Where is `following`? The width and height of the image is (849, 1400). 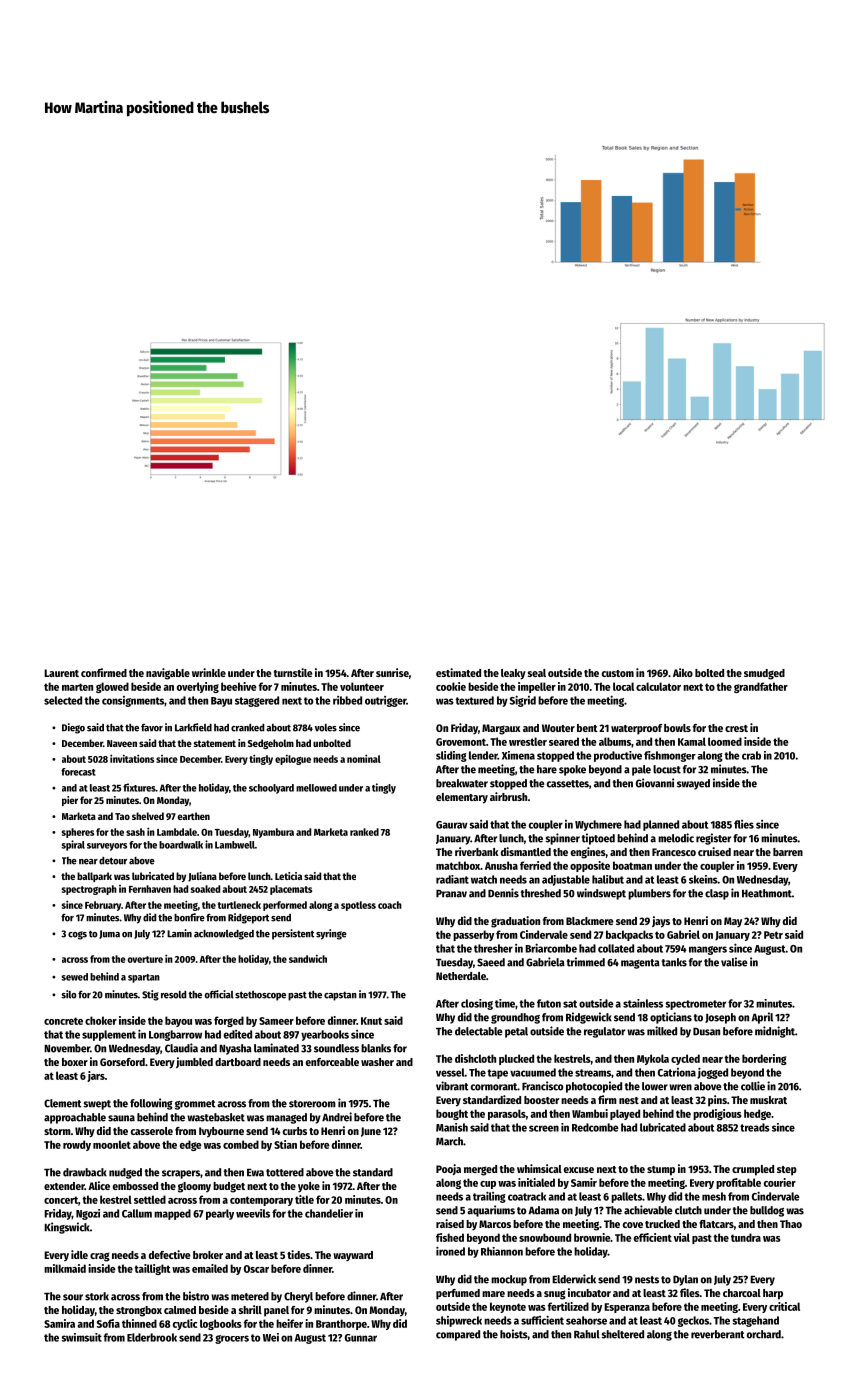 following is located at coordinates (151, 1104).
